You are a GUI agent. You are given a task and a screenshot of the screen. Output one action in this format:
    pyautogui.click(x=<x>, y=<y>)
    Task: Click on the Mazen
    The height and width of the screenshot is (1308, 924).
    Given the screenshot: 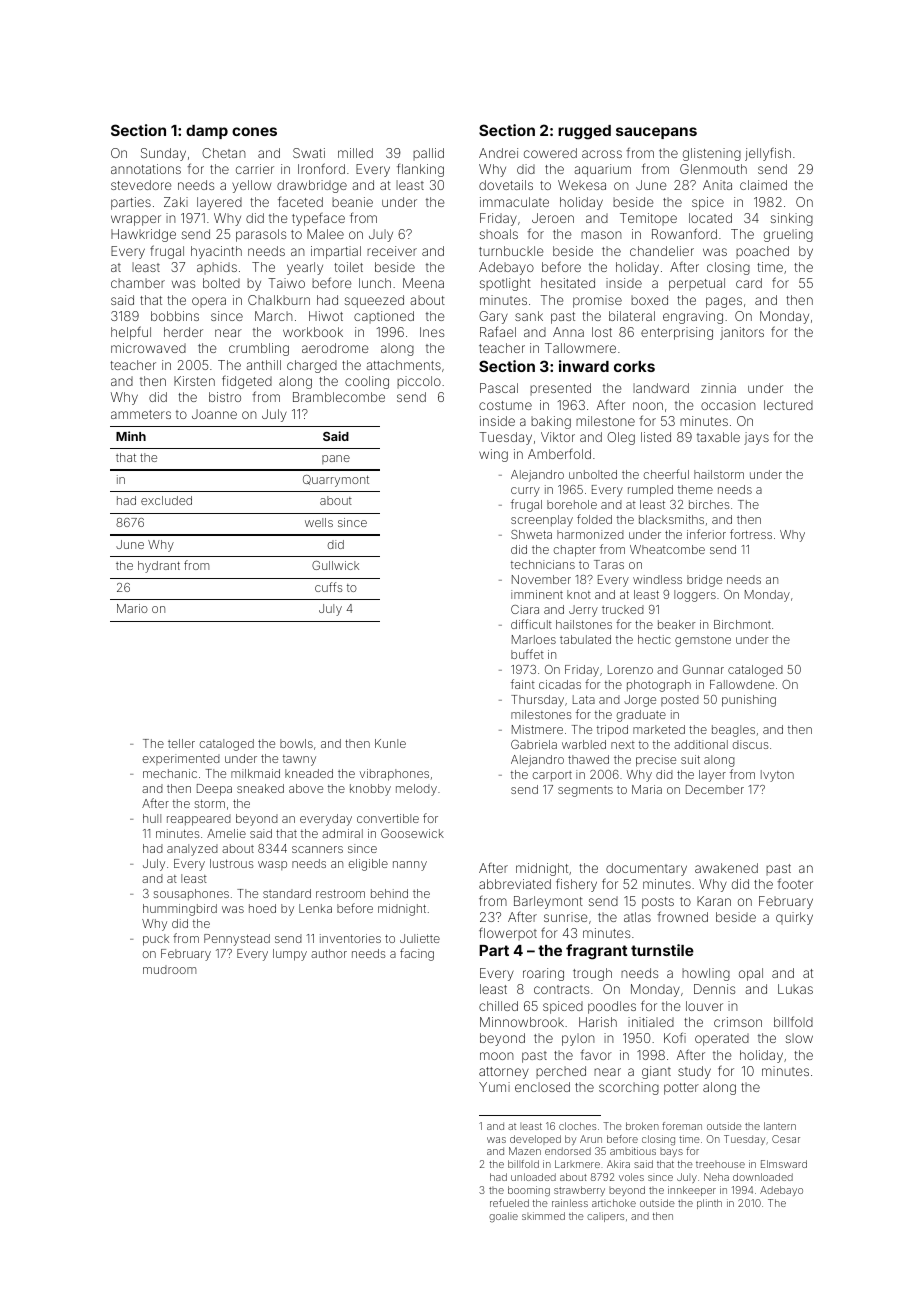 What is the action you would take?
    pyautogui.click(x=525, y=1151)
